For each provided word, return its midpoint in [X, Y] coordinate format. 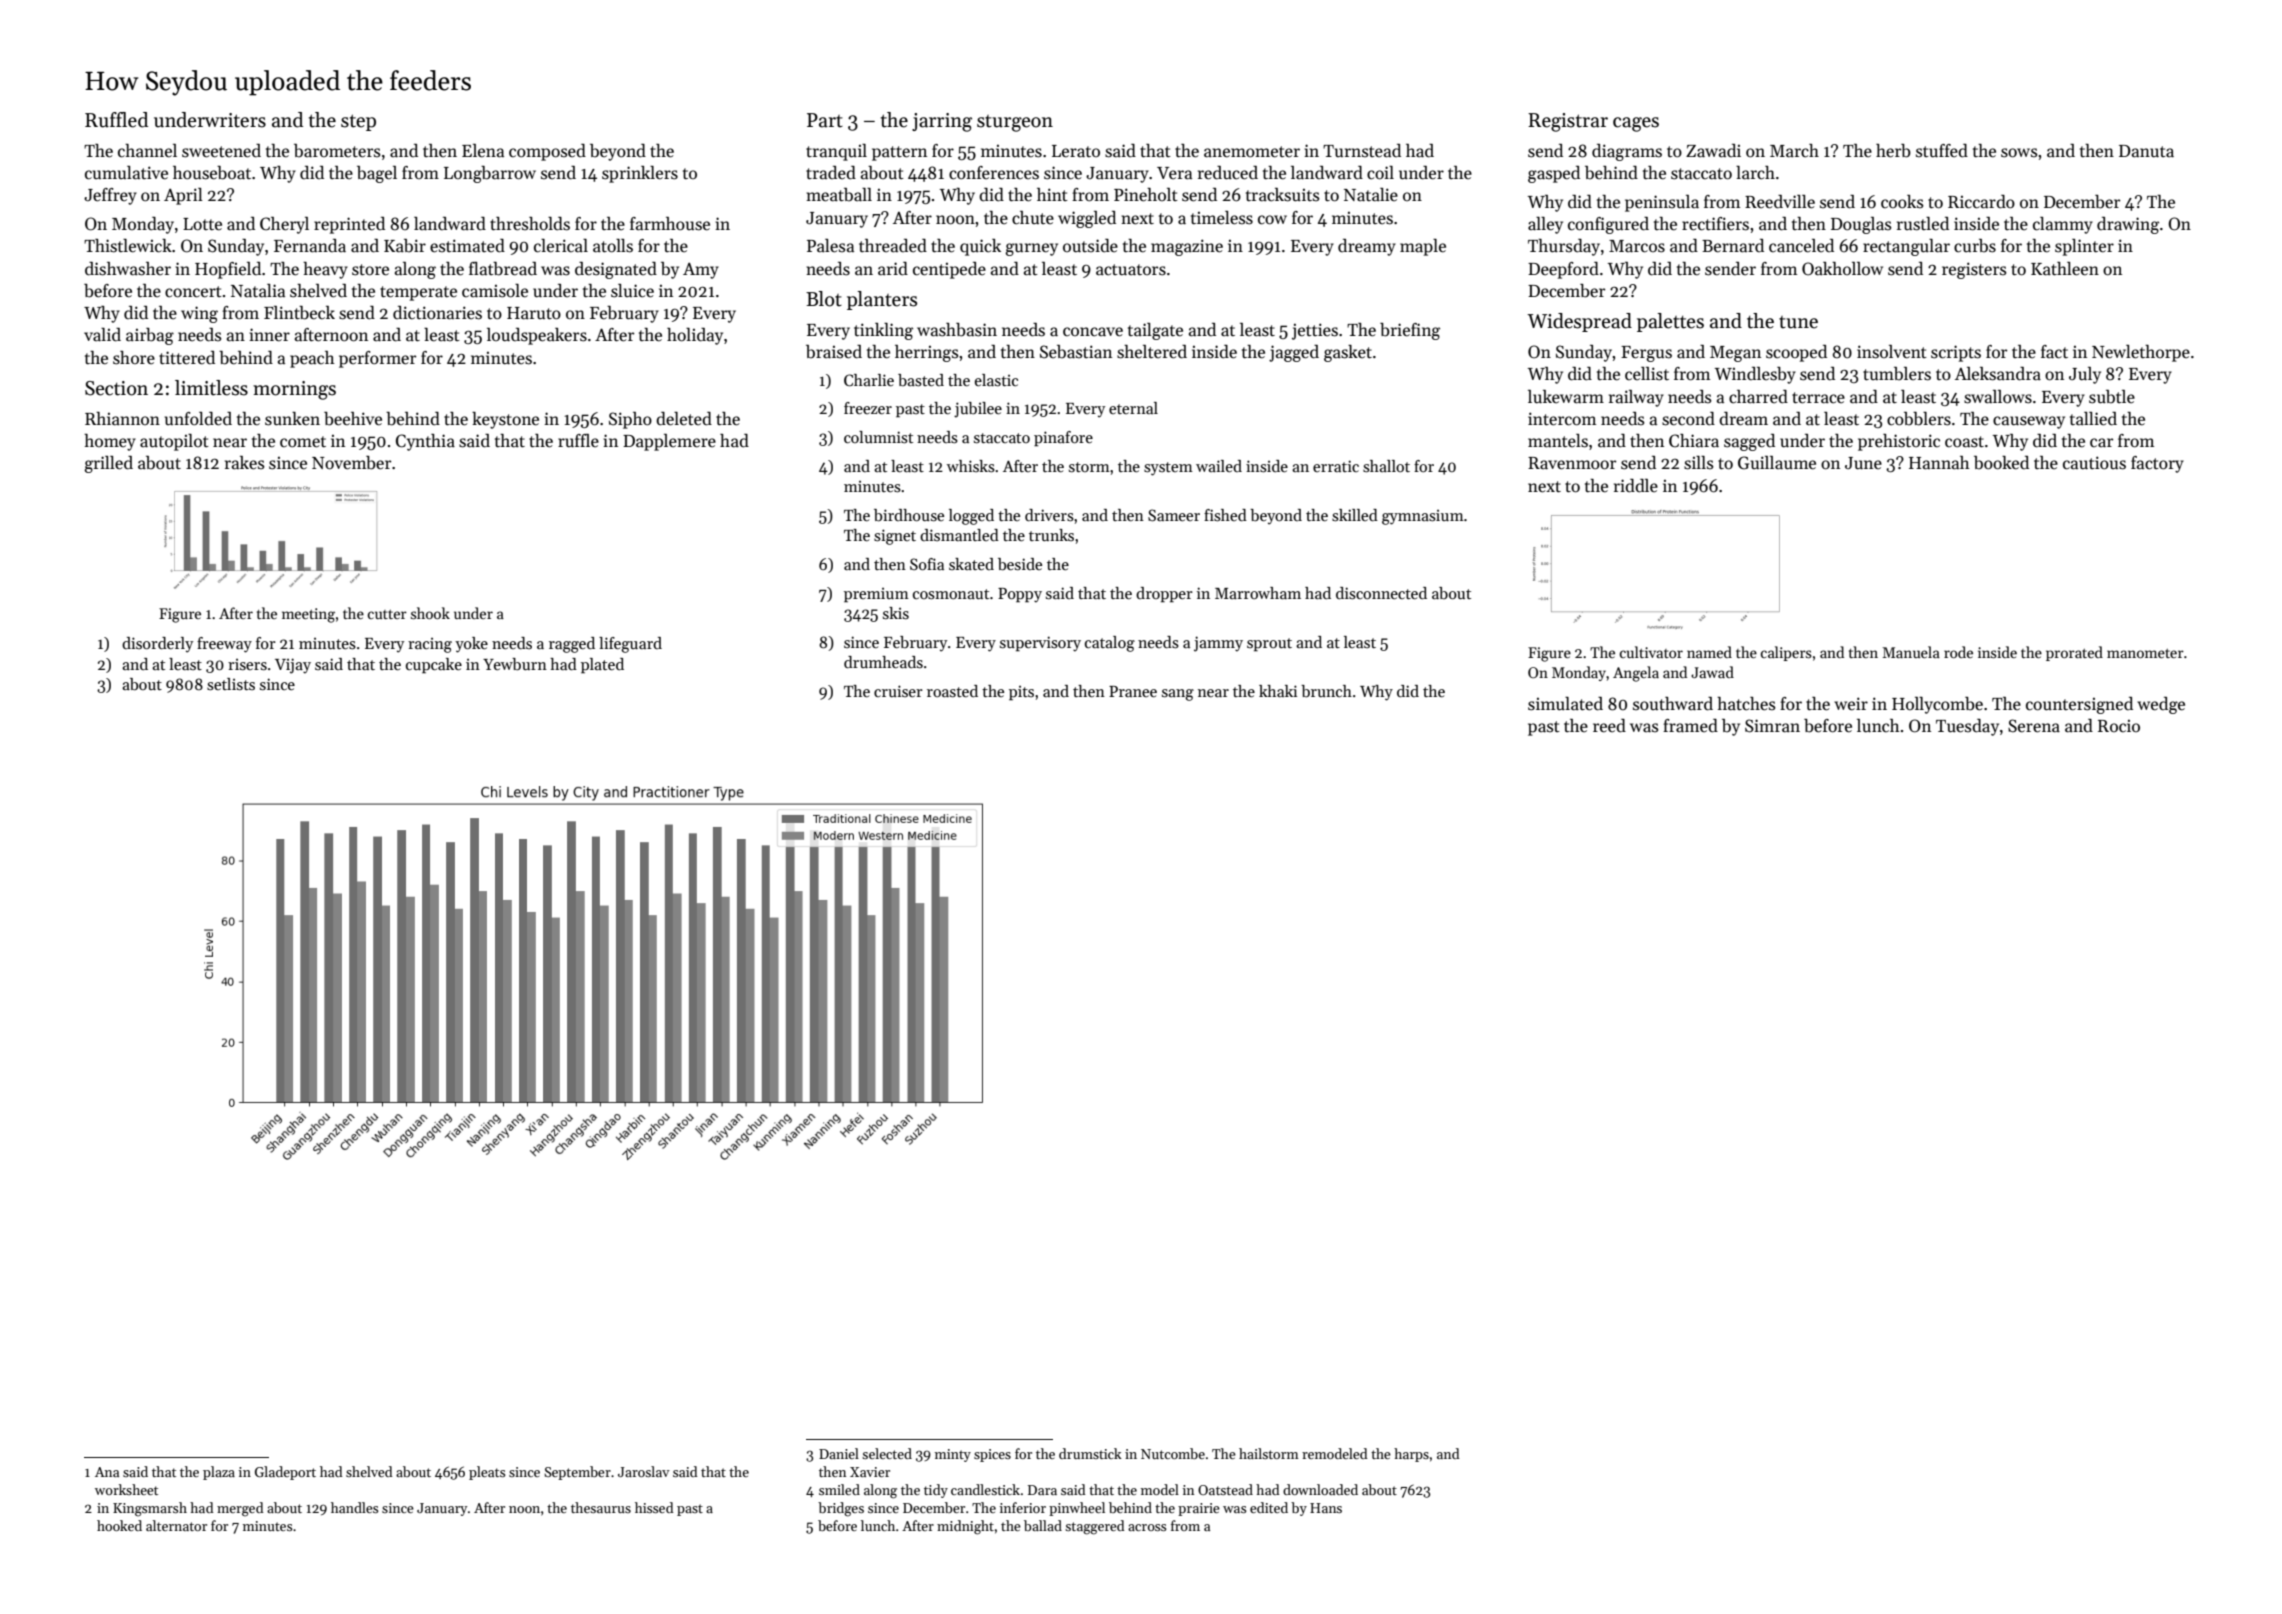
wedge [2161, 705]
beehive [353, 419]
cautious [2094, 463]
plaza [219, 1473]
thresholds [530, 224]
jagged [1294, 353]
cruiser [898, 691]
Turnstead [1362, 151]
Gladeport [285, 1473]
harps [1411, 1455]
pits [1021, 693]
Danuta [2146, 151]
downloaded [1320, 1489]
